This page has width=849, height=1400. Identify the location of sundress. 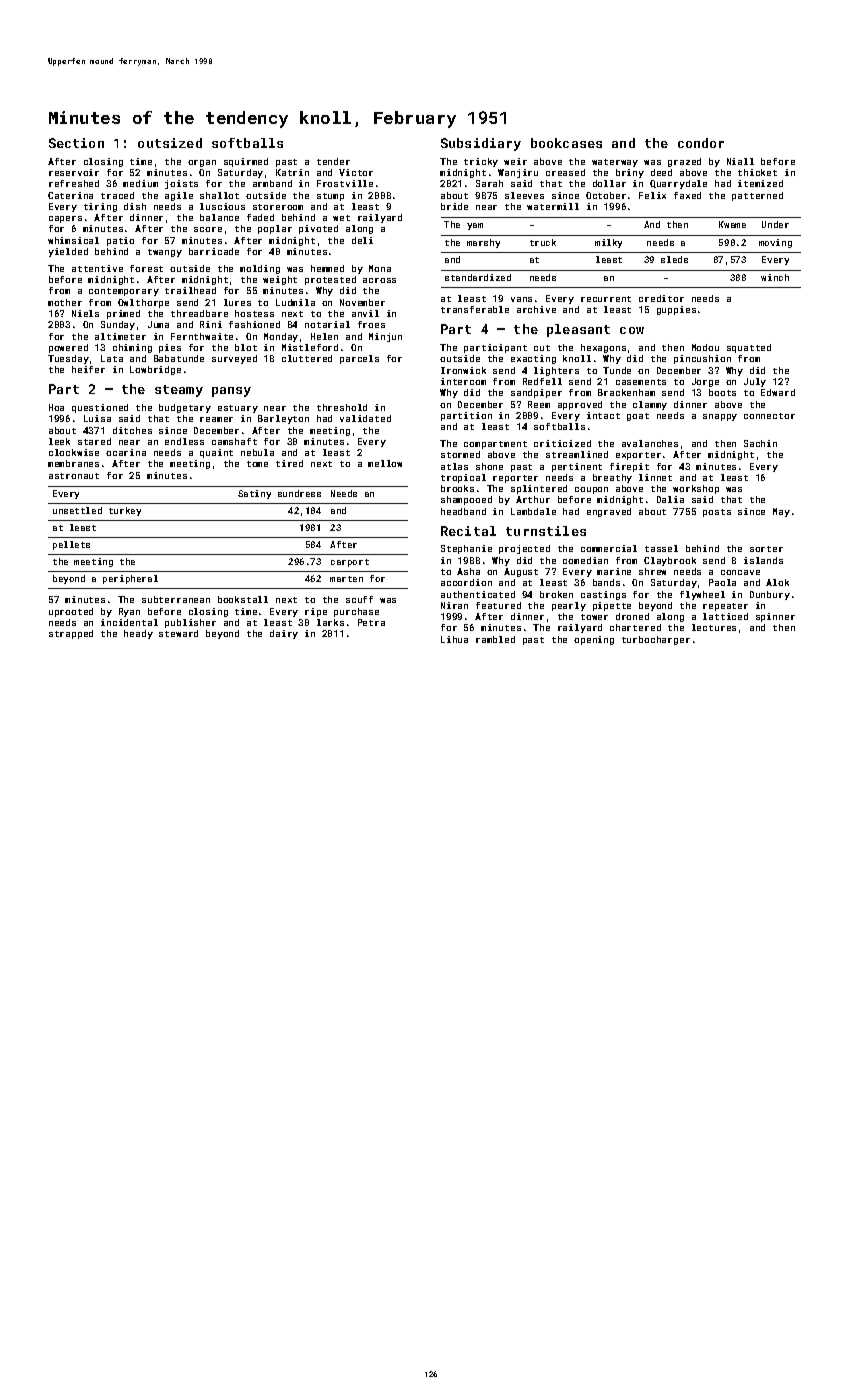
(299, 493).
